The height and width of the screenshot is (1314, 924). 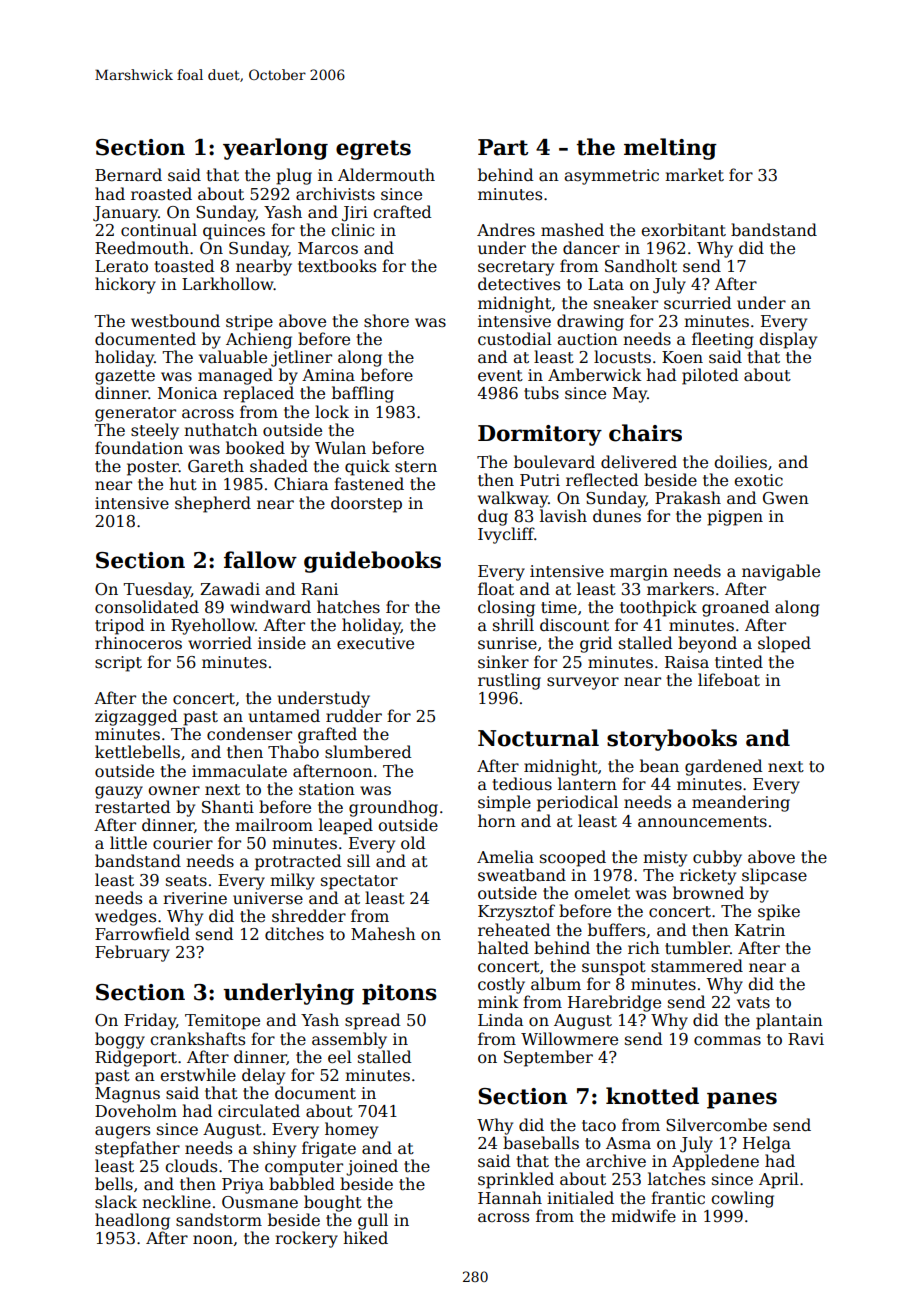 I want to click on old, so click(x=413, y=842).
